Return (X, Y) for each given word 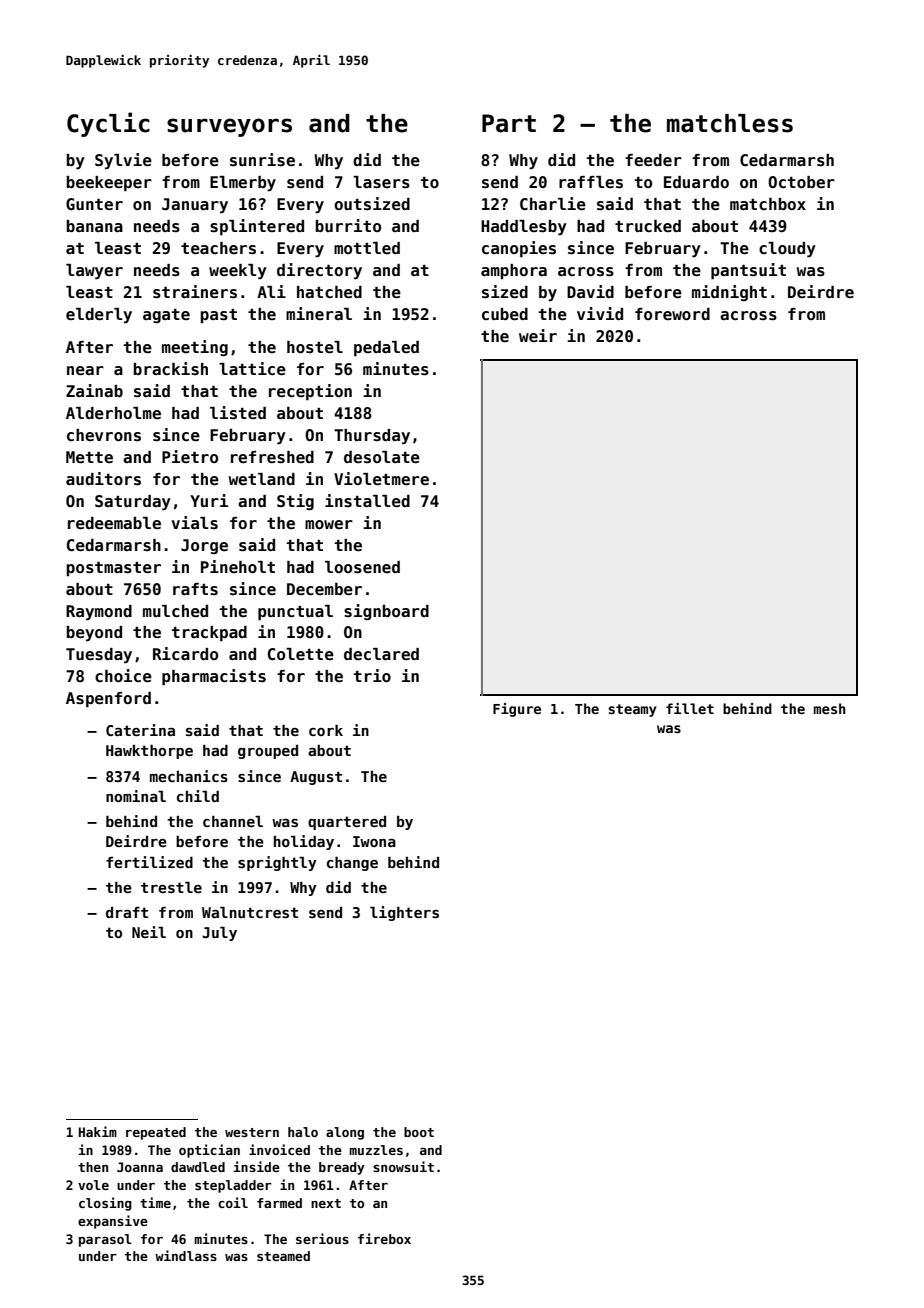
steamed (283, 1256)
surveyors (229, 127)
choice (123, 676)
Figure (517, 710)
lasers (381, 182)
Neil (149, 932)
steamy (632, 710)
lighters (404, 913)
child (198, 796)
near (85, 371)
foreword (672, 314)
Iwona (374, 841)
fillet (690, 708)
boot (419, 1132)
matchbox (768, 204)
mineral (319, 313)
